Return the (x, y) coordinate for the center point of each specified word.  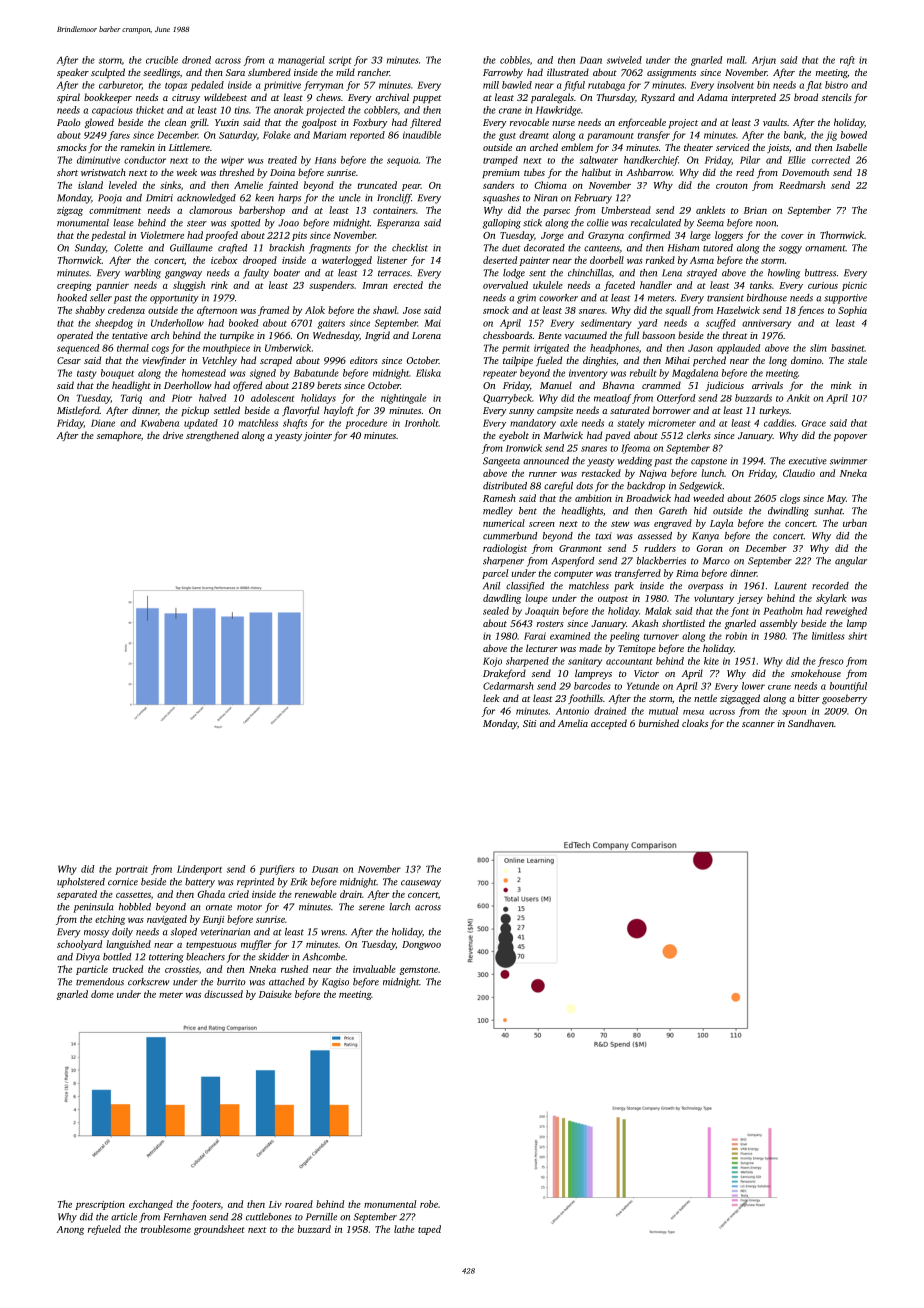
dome (102, 994)
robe (429, 1204)
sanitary (585, 662)
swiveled (624, 60)
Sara (235, 72)
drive (173, 435)
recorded (830, 586)
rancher (374, 72)
